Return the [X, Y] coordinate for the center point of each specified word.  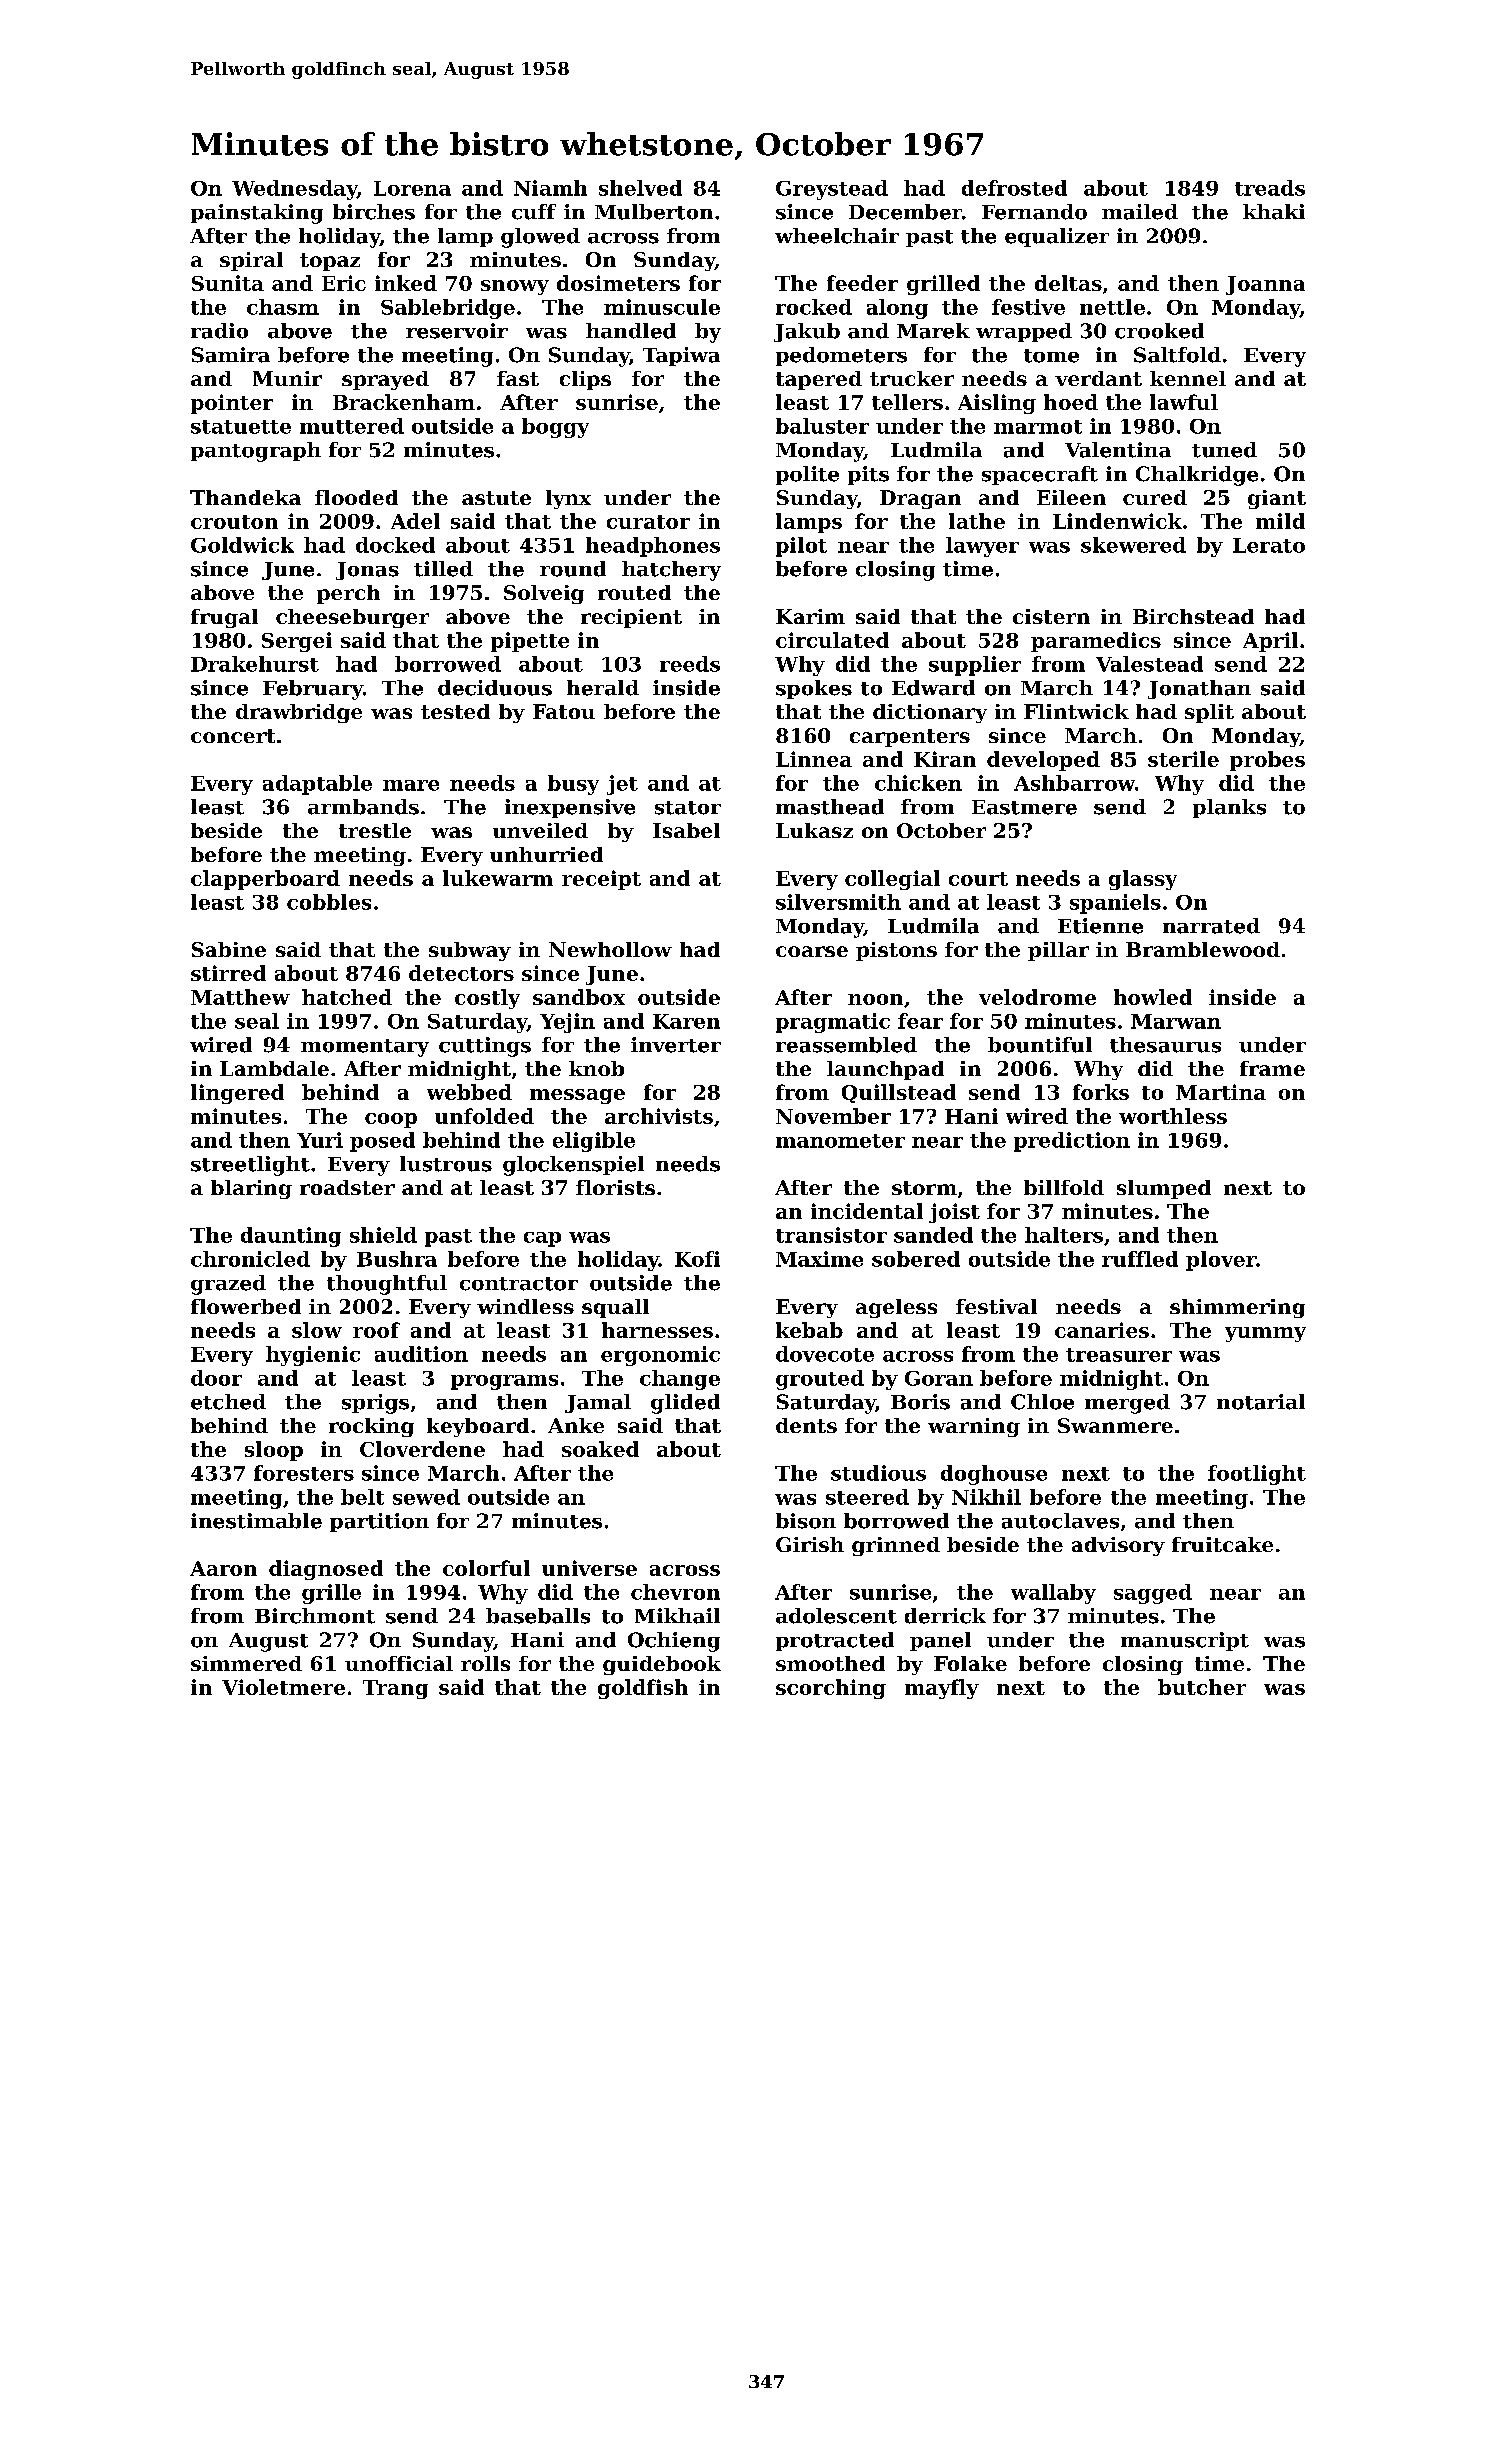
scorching [831, 1689]
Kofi [697, 1259]
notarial [1261, 1402]
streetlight [250, 1166]
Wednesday [294, 190]
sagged [1153, 1594]
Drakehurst [255, 664]
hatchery [671, 571]
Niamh [550, 188]
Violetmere [283, 1687]
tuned [1224, 450]
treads [1270, 188]
